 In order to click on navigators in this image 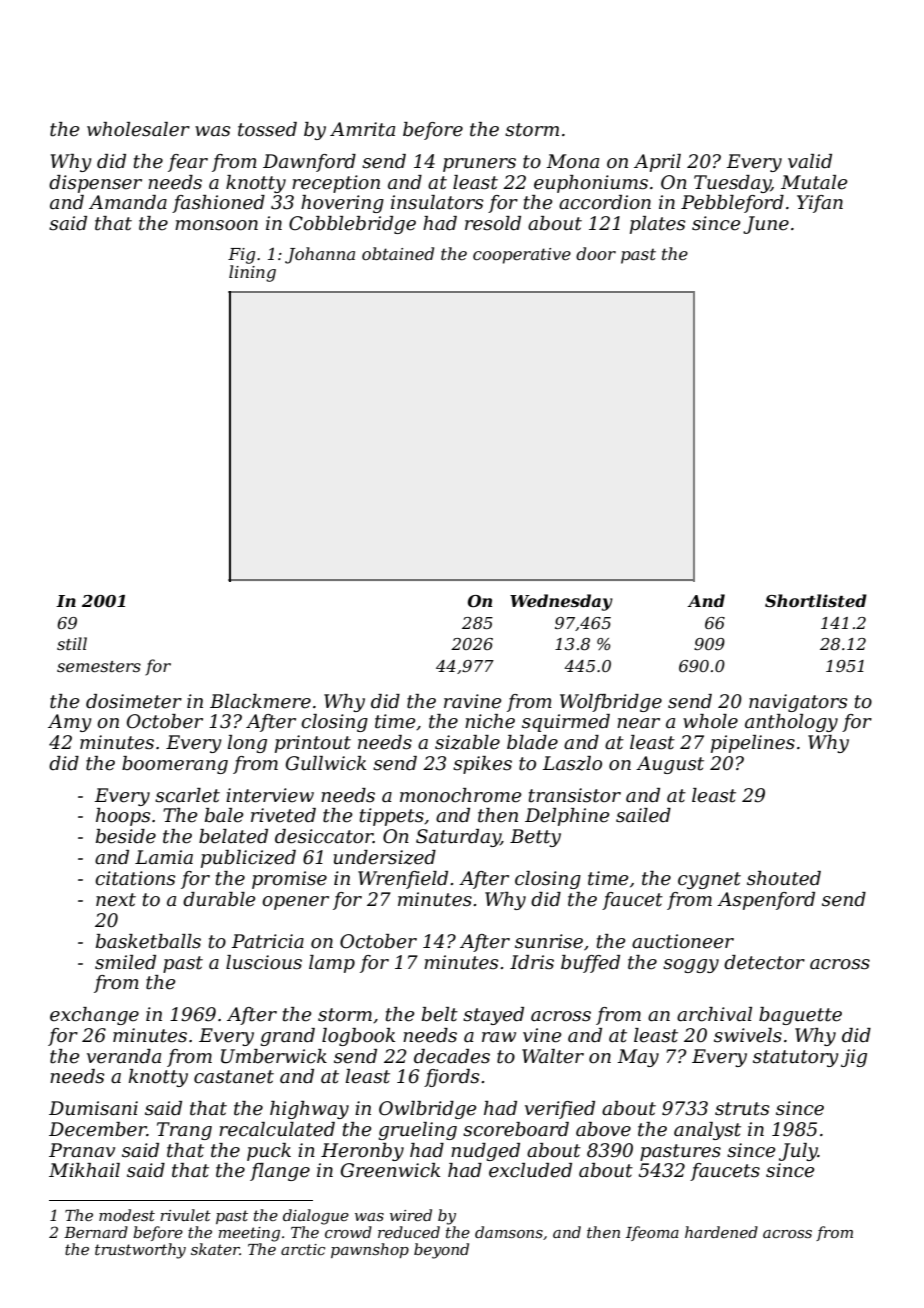, I will do `click(798, 703)`.
